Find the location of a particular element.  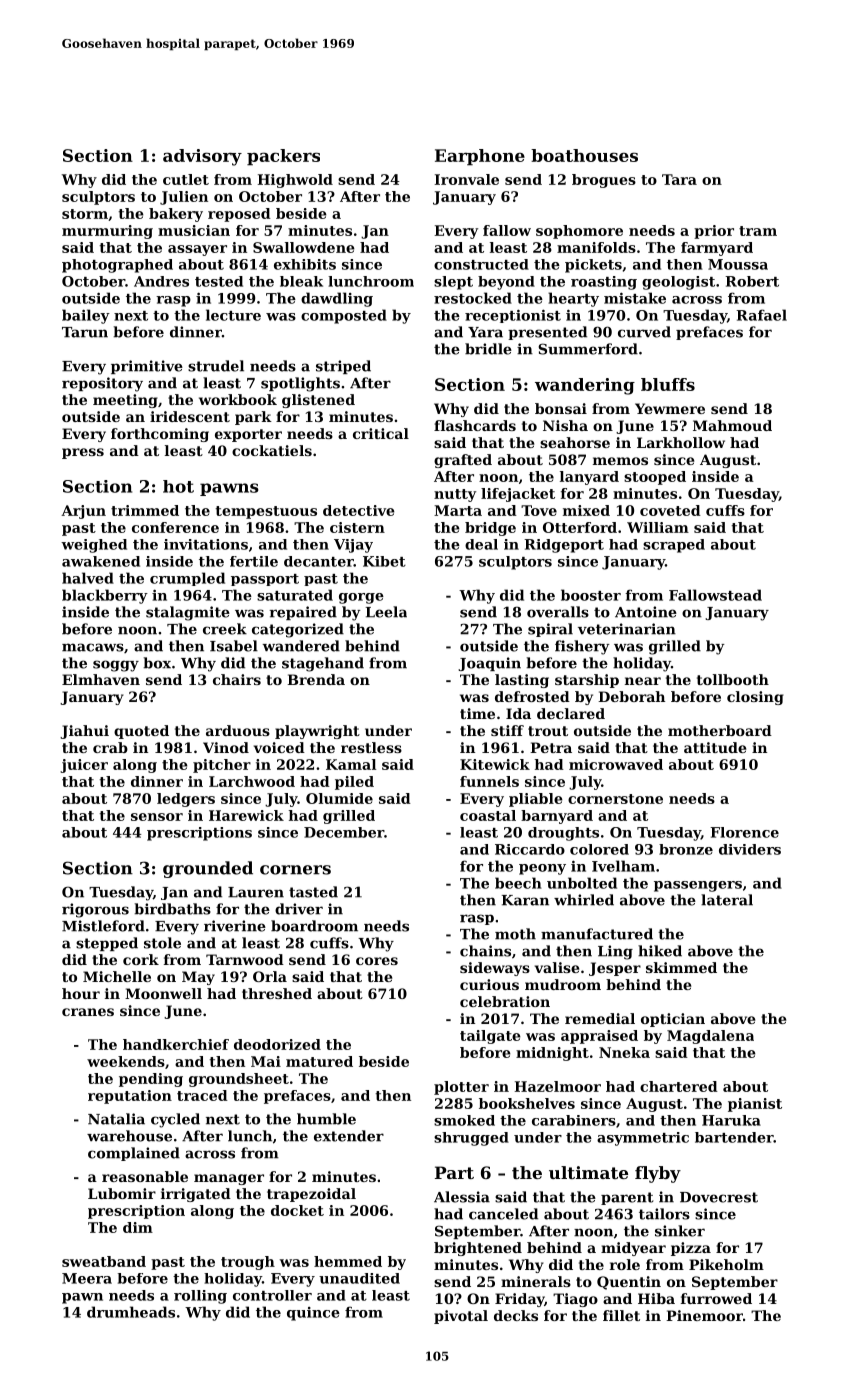

Earphone is located at coordinates (480, 157).
